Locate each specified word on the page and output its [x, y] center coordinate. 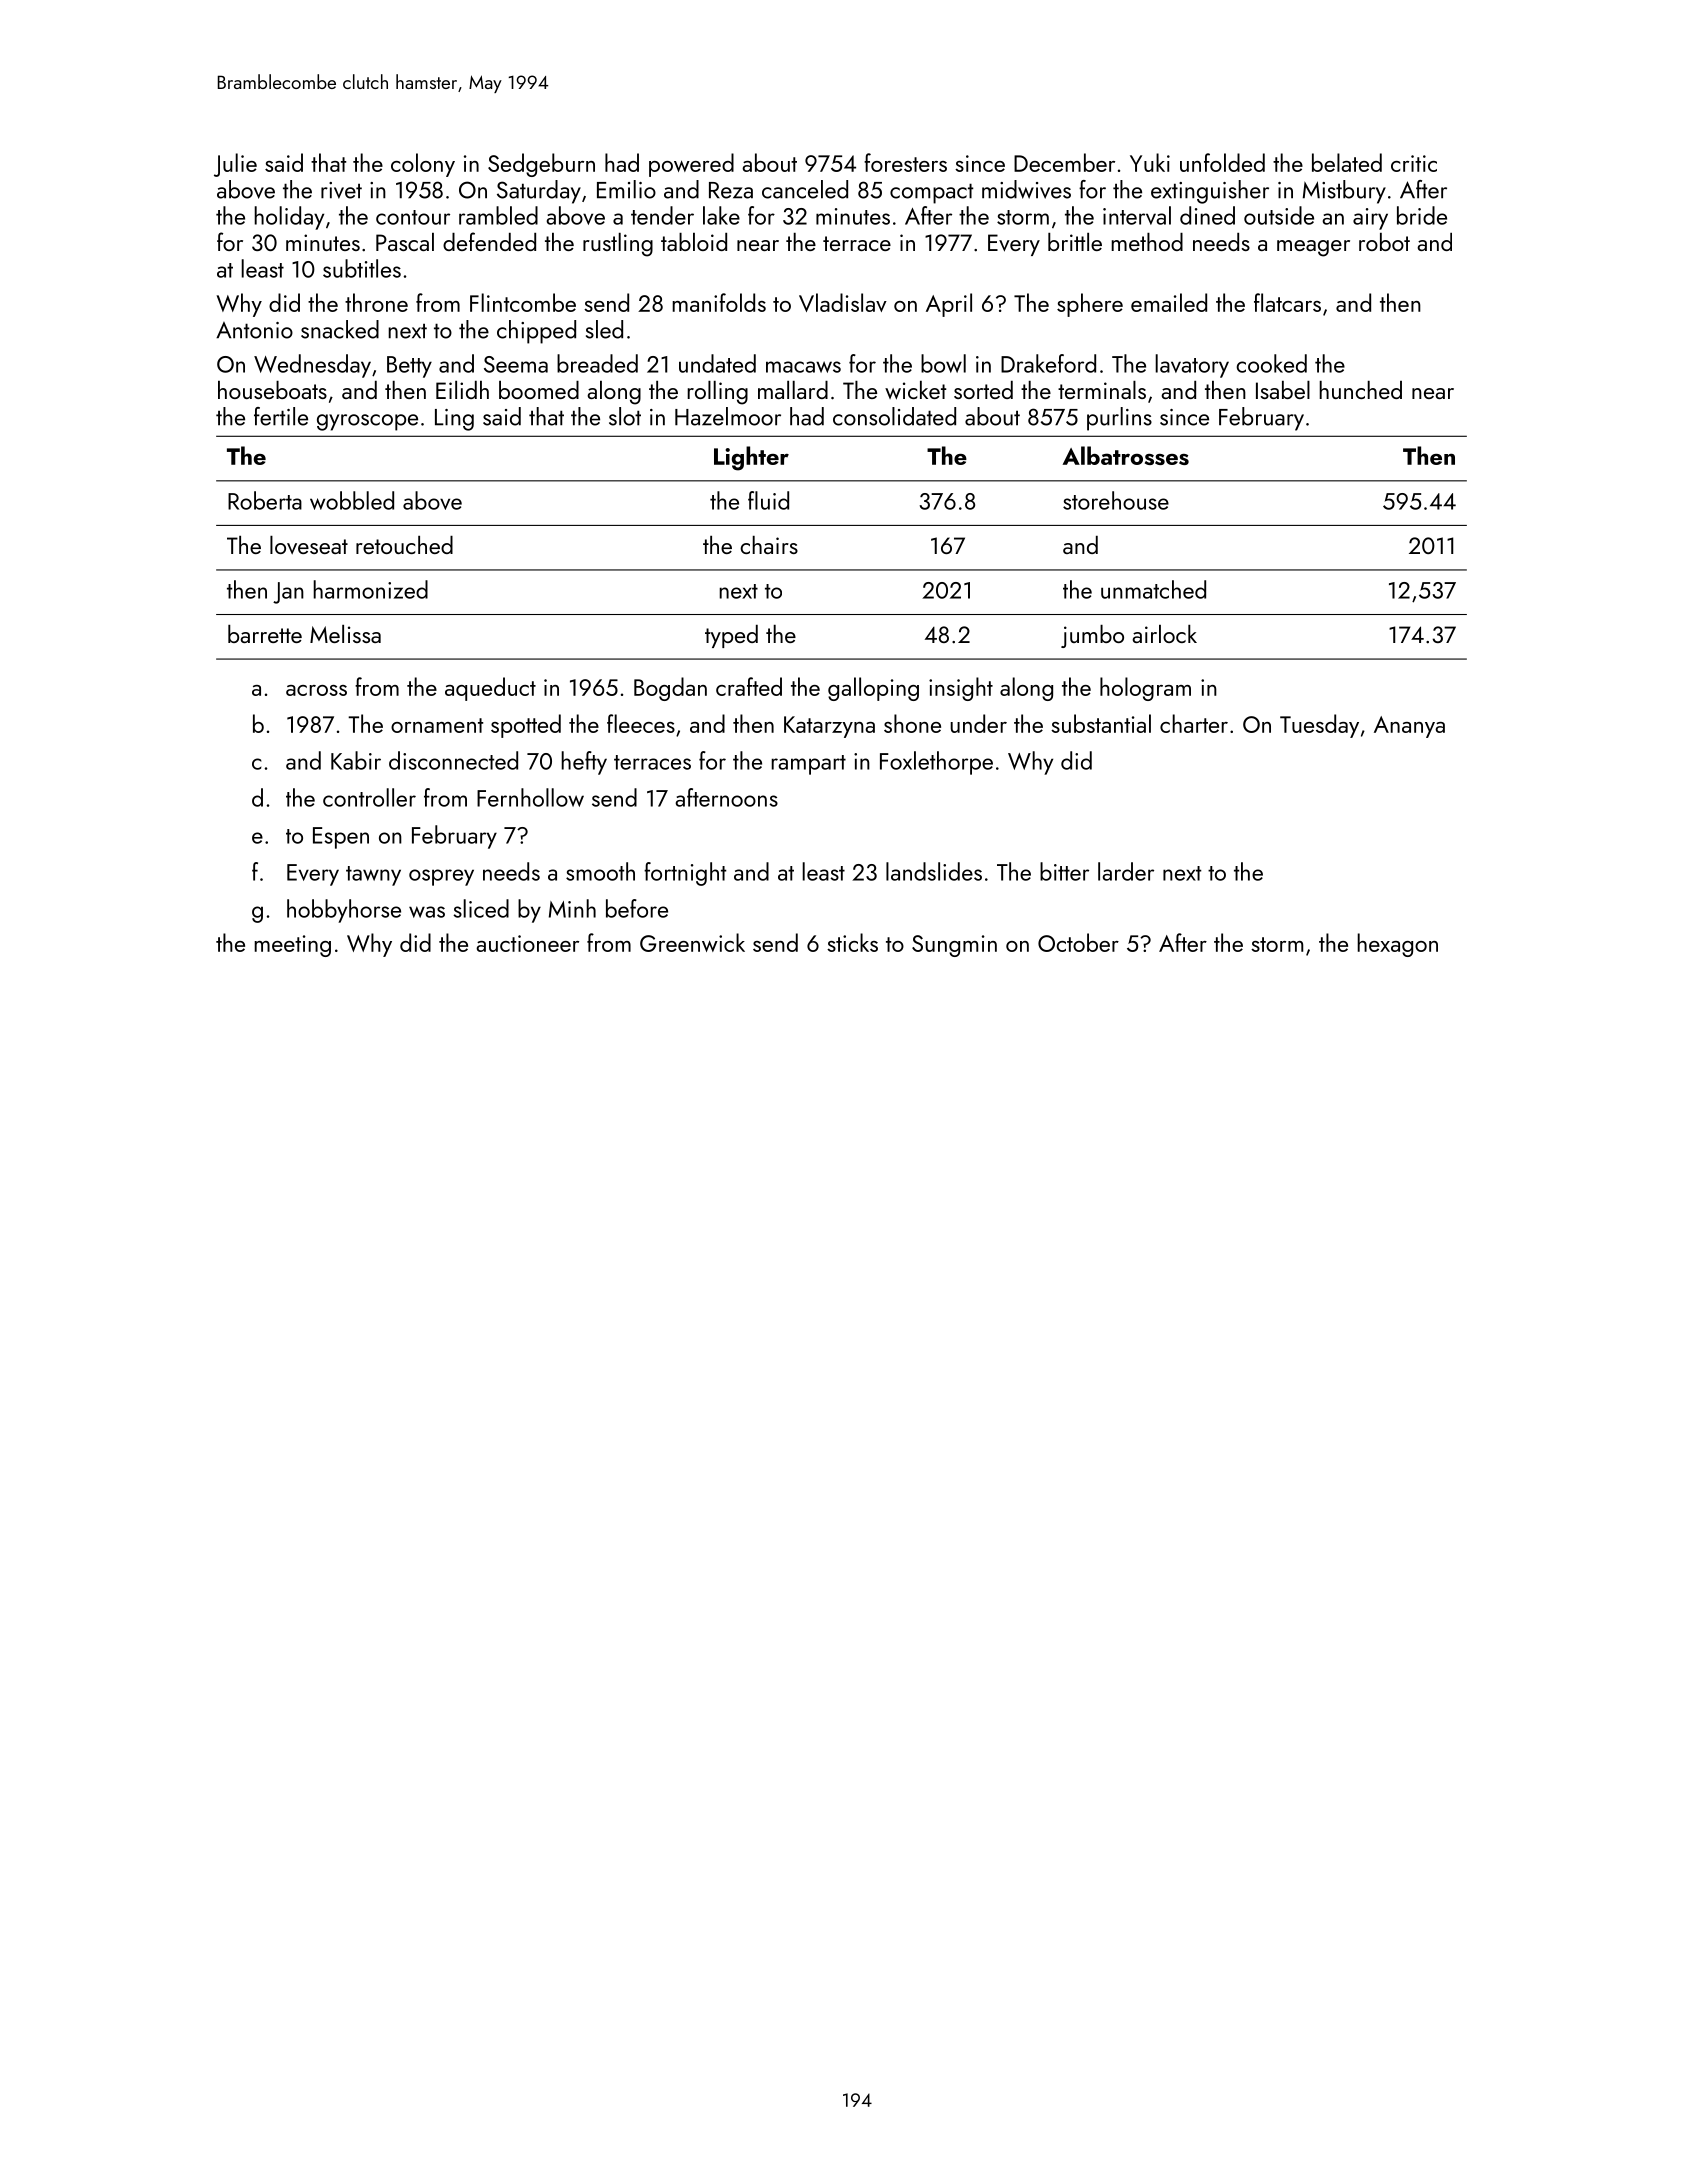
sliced [481, 908]
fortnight [685, 874]
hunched [1360, 390]
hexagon [1397, 945]
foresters [905, 162]
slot [625, 416]
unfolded [1222, 162]
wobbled [352, 500]
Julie [235, 165]
